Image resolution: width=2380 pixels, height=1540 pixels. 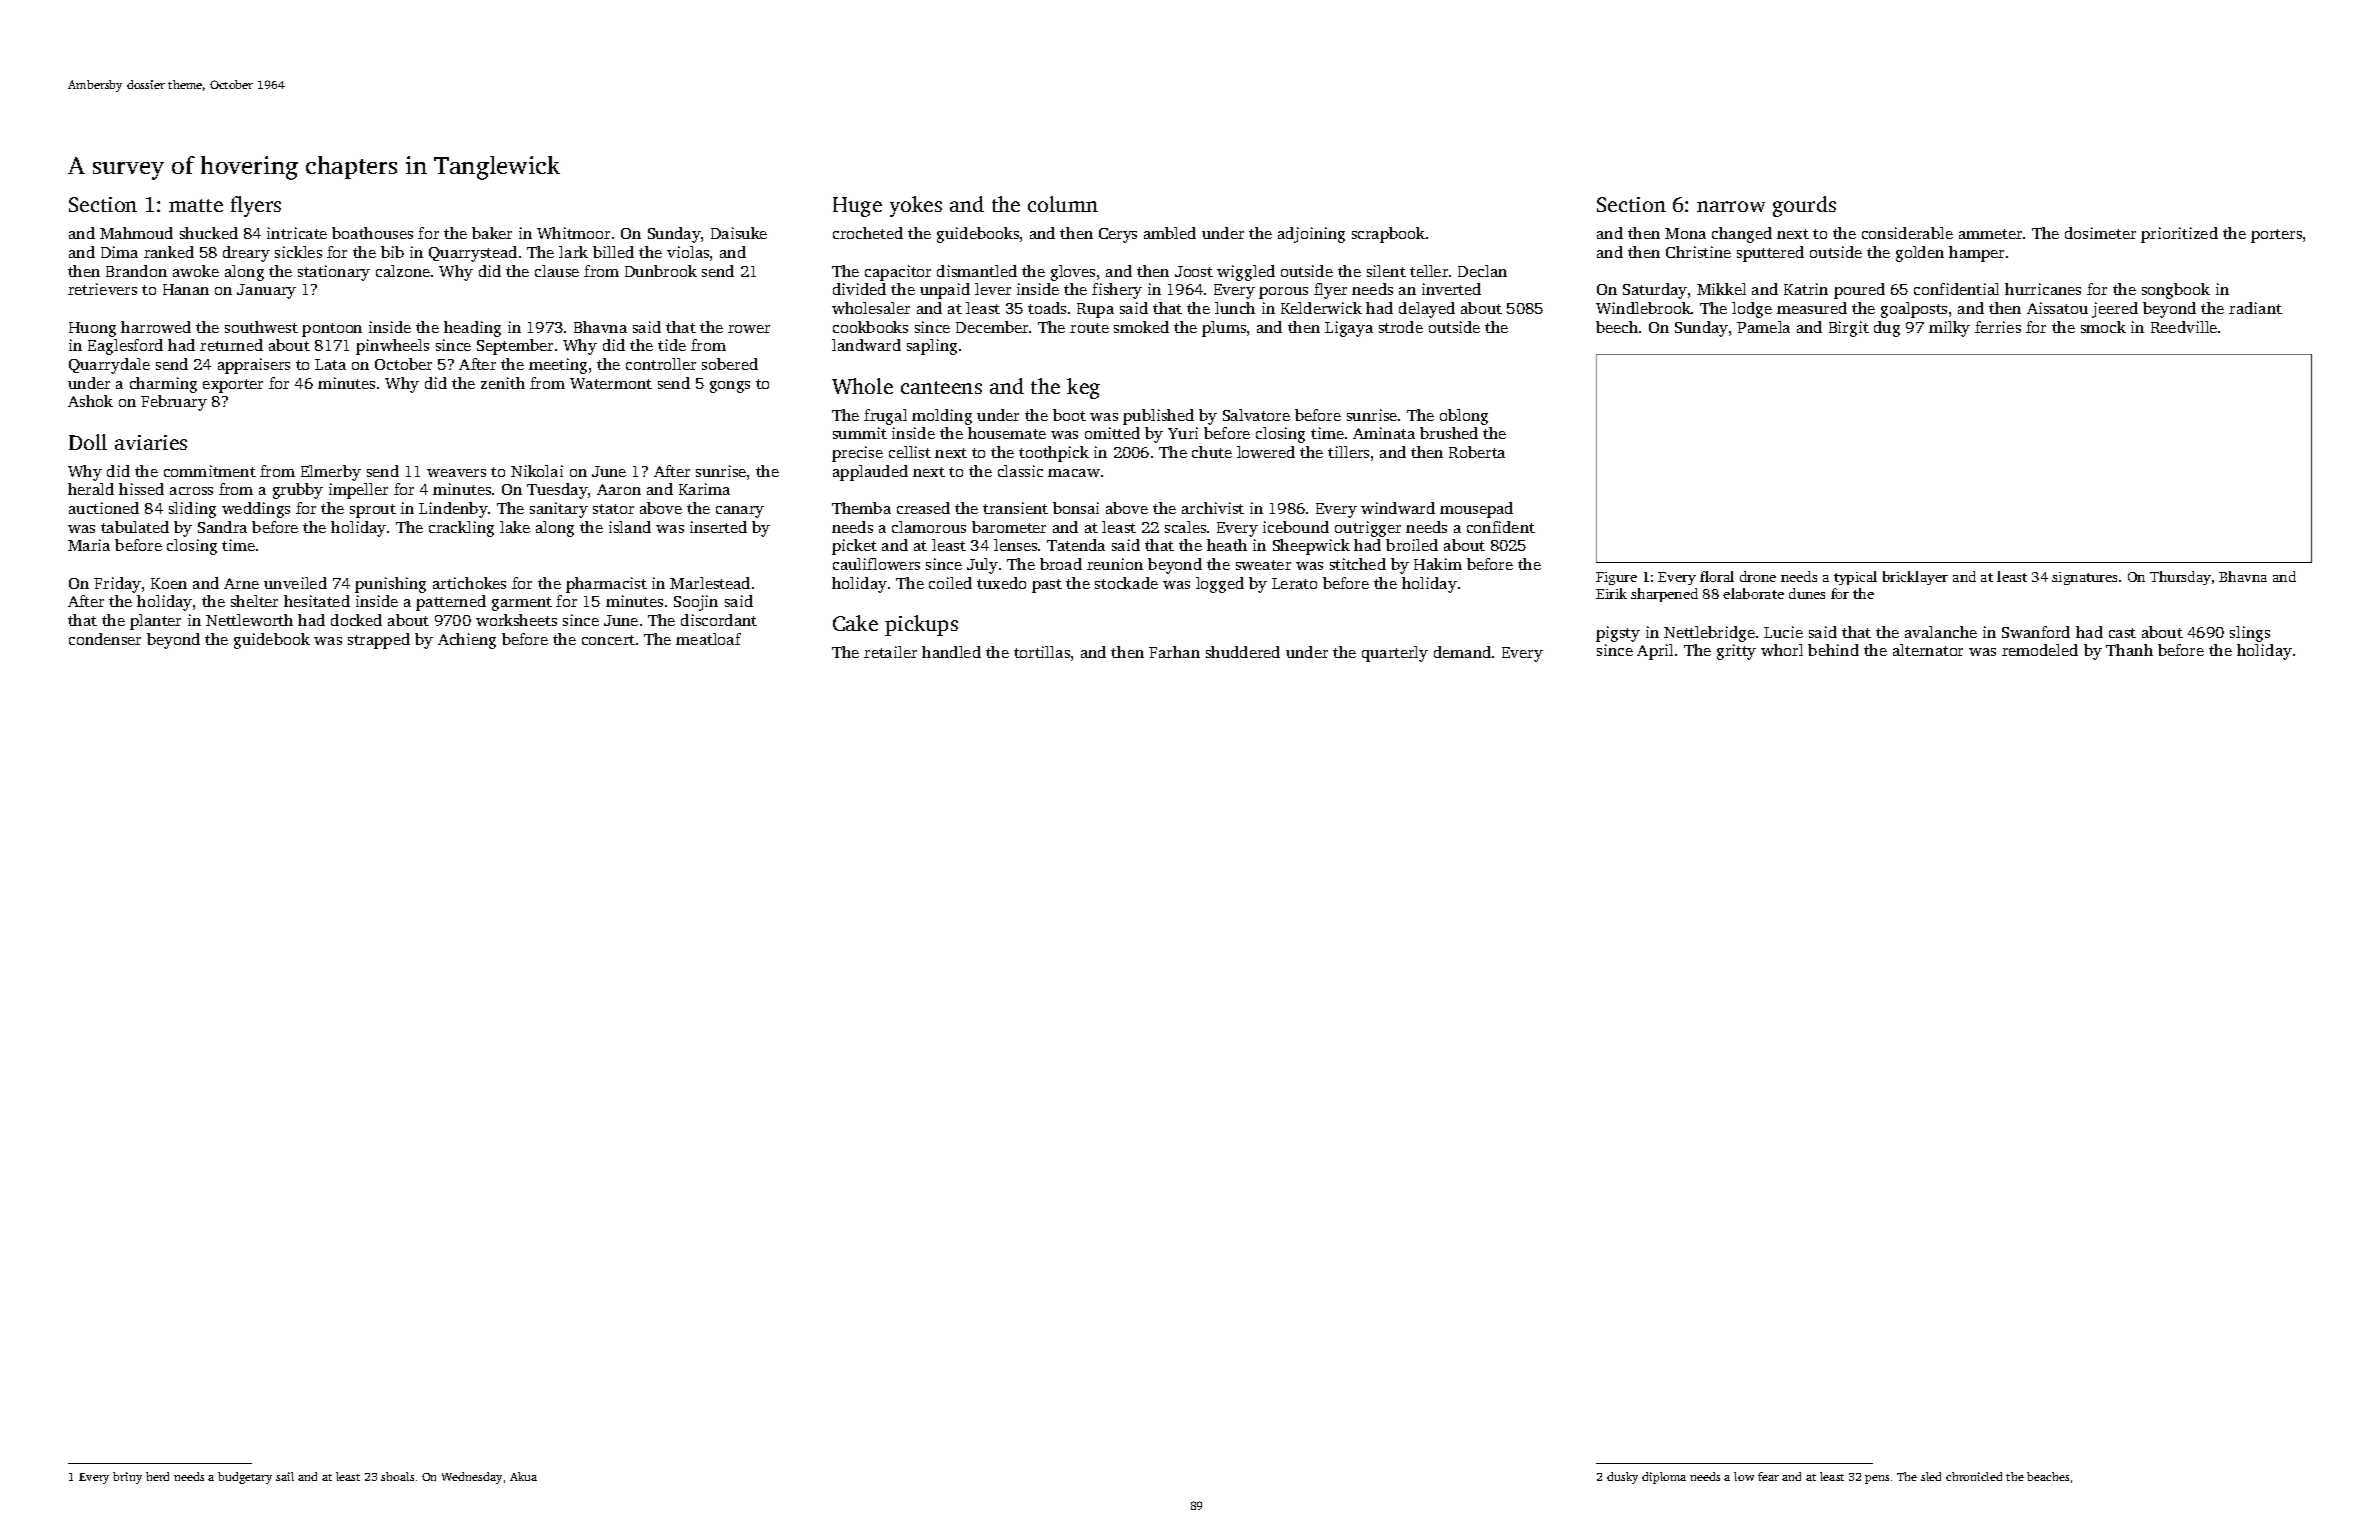 What do you see at coordinates (2276, 236) in the screenshot?
I see `porters` at bounding box center [2276, 236].
